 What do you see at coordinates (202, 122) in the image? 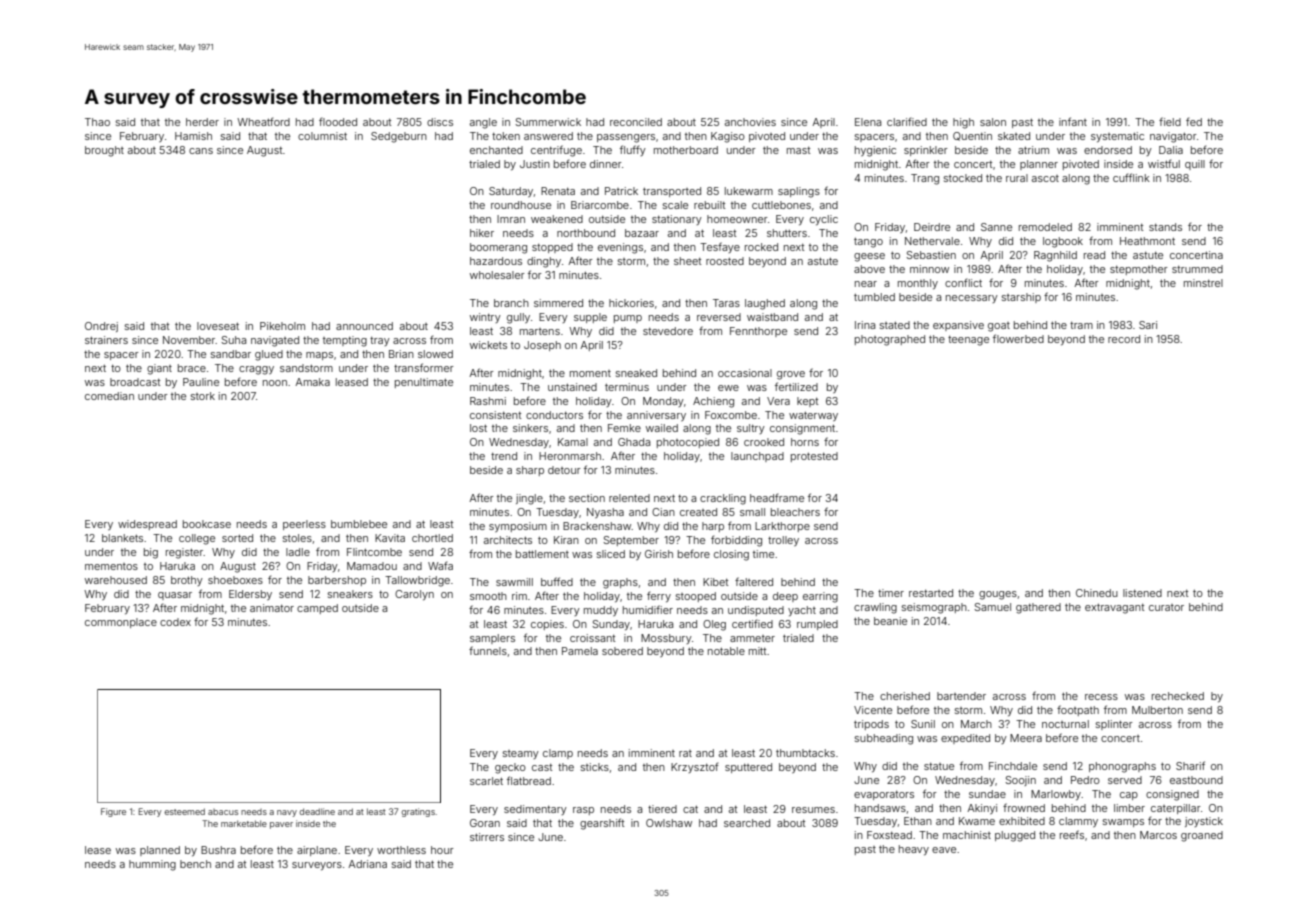
I see `herder` at bounding box center [202, 122].
